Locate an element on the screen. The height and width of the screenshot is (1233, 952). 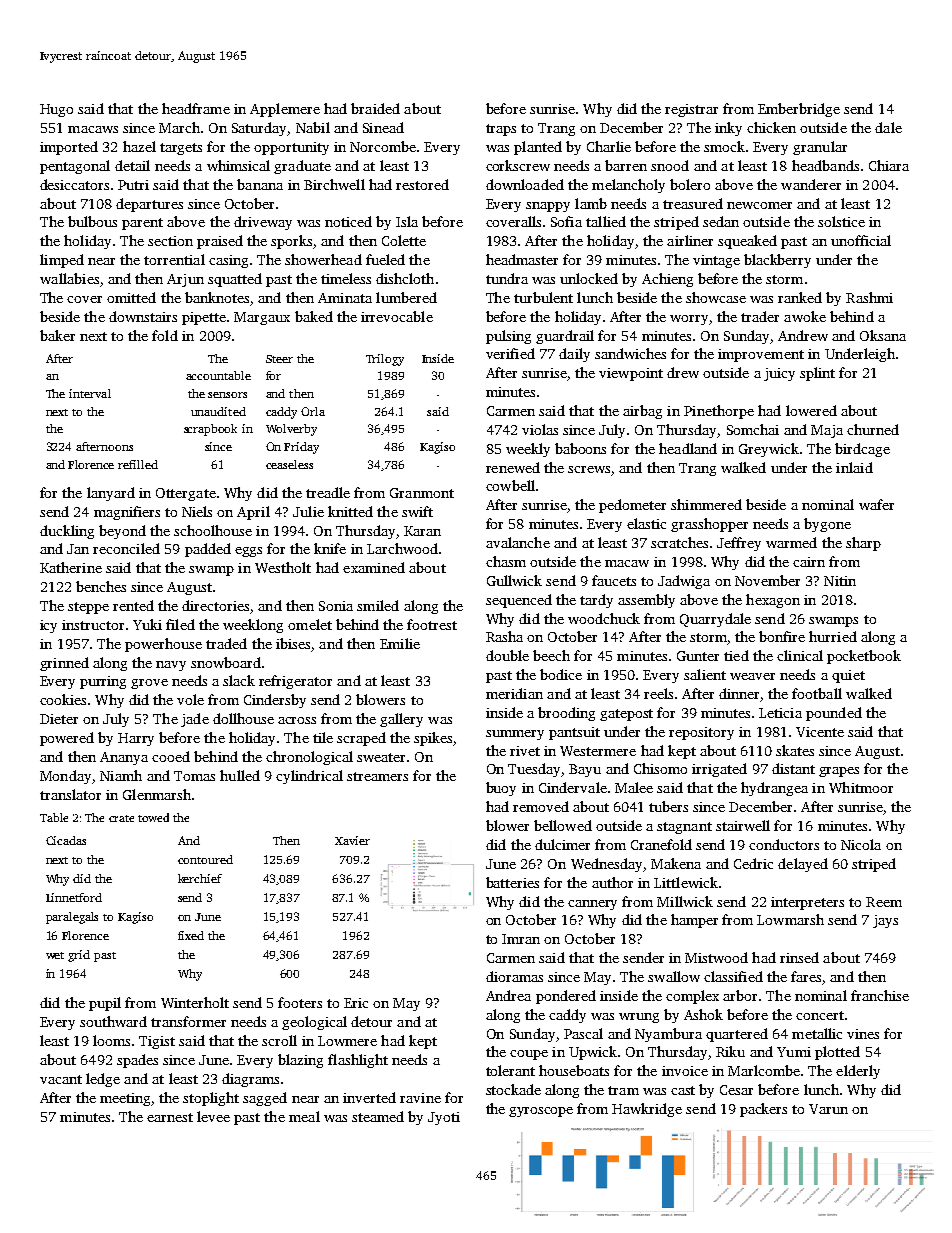
headframe is located at coordinates (196, 108).
